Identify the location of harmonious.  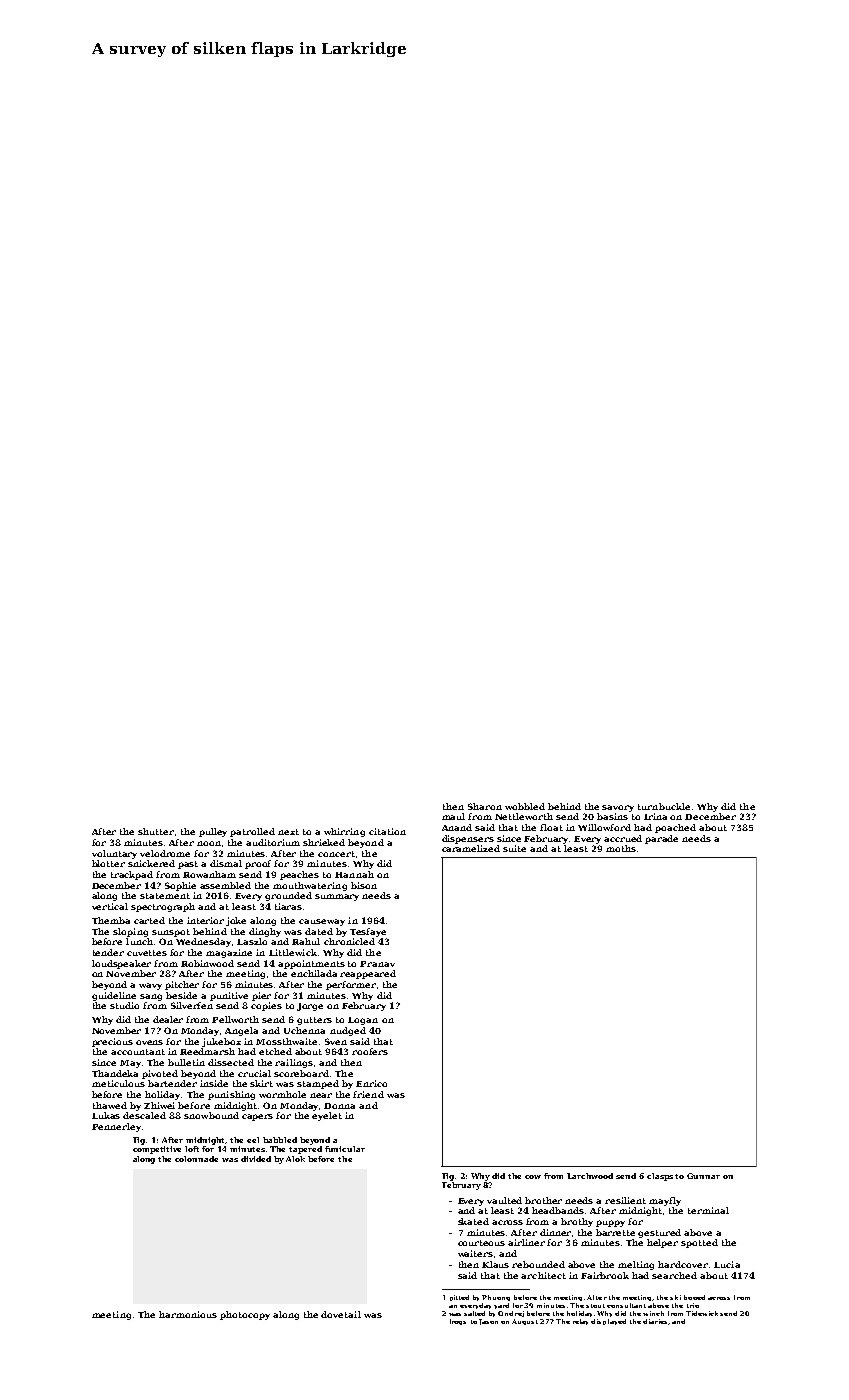
(188, 1314).
